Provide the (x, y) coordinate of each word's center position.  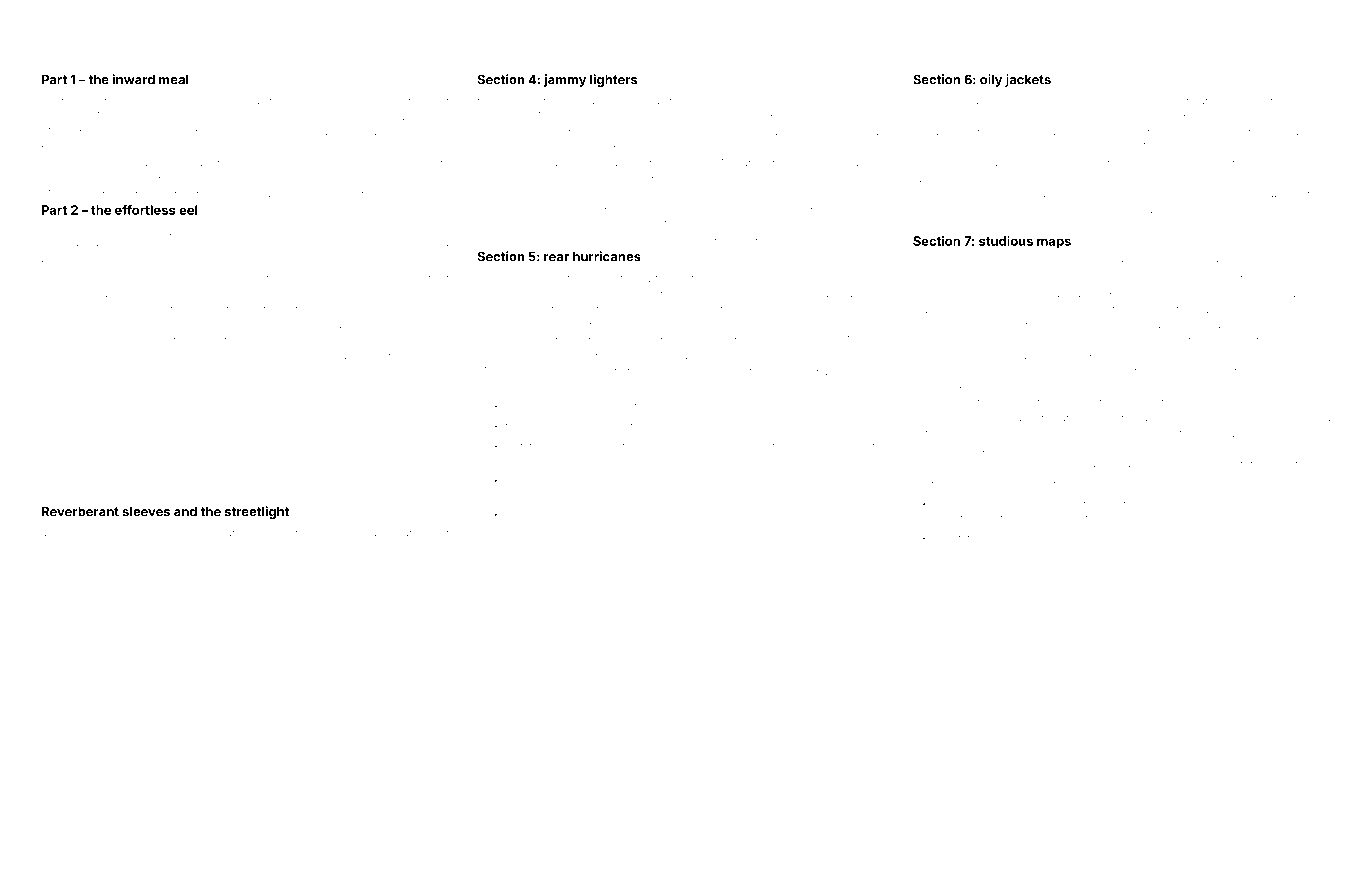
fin (255, 146)
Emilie (1198, 277)
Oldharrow (652, 339)
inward (134, 79)
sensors (178, 294)
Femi (587, 529)
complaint (1100, 371)
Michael (1233, 162)
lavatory (1258, 504)
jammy (565, 80)
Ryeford (497, 194)
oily (991, 80)
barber (373, 533)
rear (556, 258)
